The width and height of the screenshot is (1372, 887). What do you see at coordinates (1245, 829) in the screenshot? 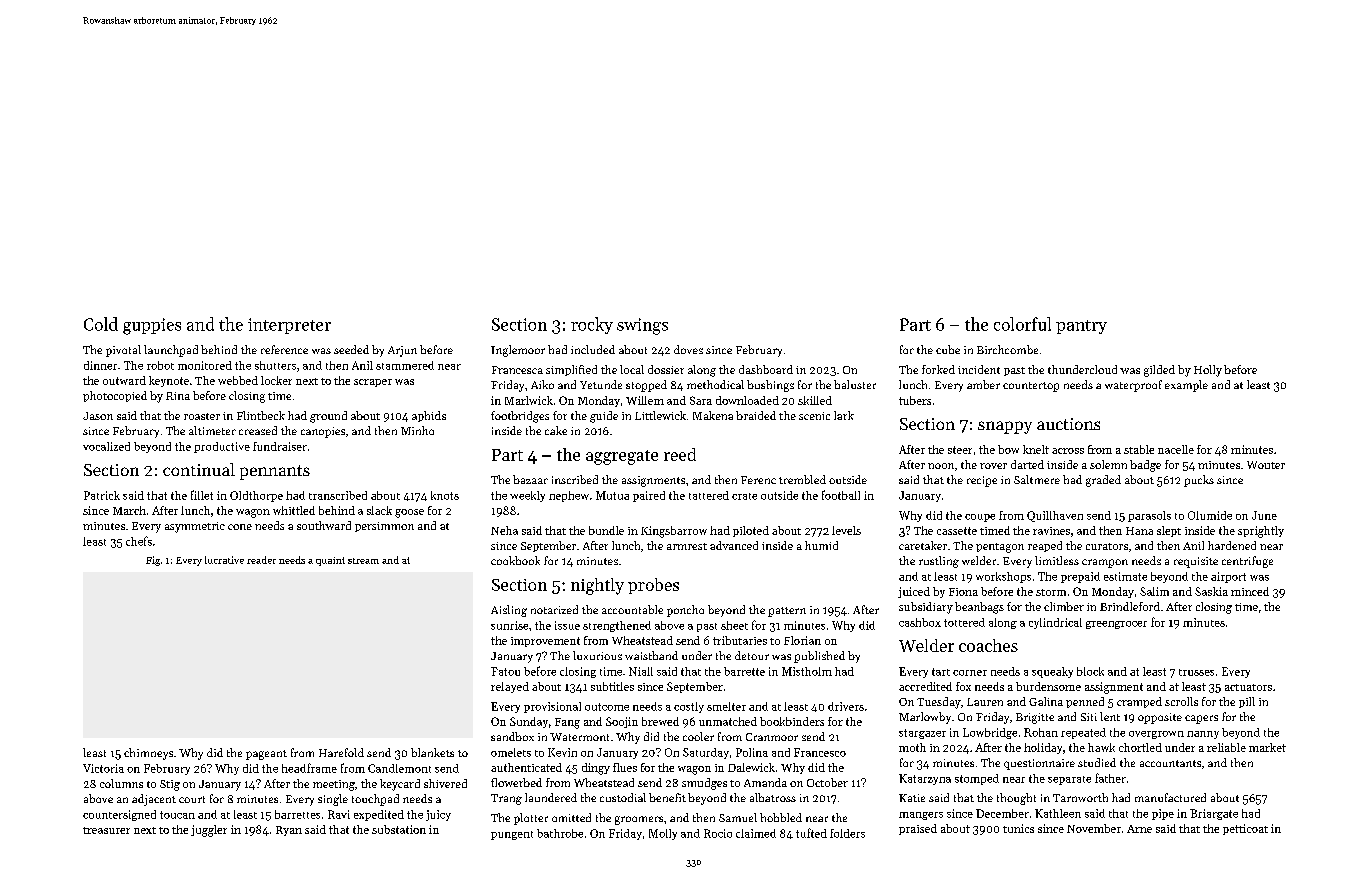
I see `petticoat` at bounding box center [1245, 829].
